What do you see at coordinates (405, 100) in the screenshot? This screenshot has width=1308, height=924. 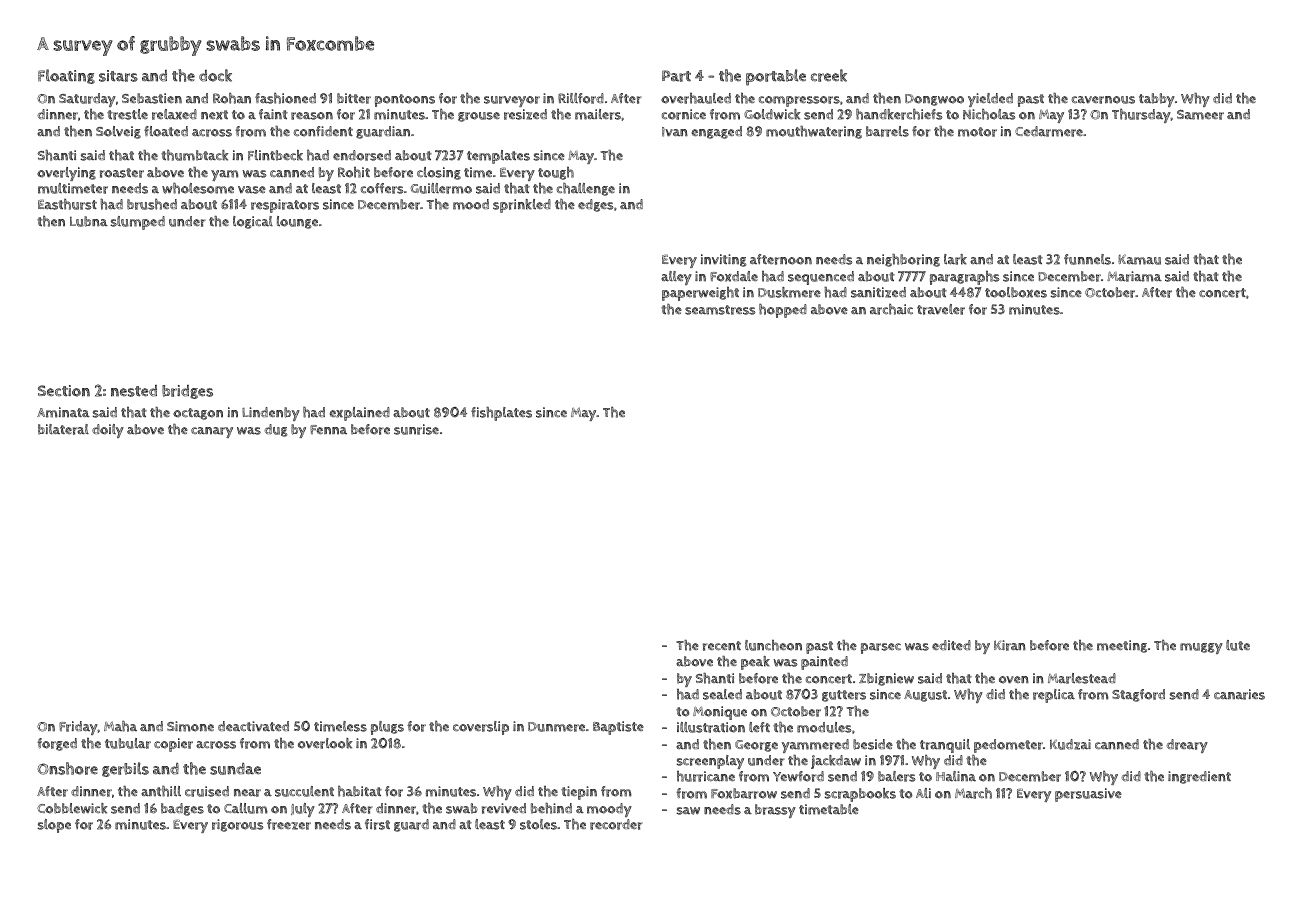 I see `pontoons` at bounding box center [405, 100].
